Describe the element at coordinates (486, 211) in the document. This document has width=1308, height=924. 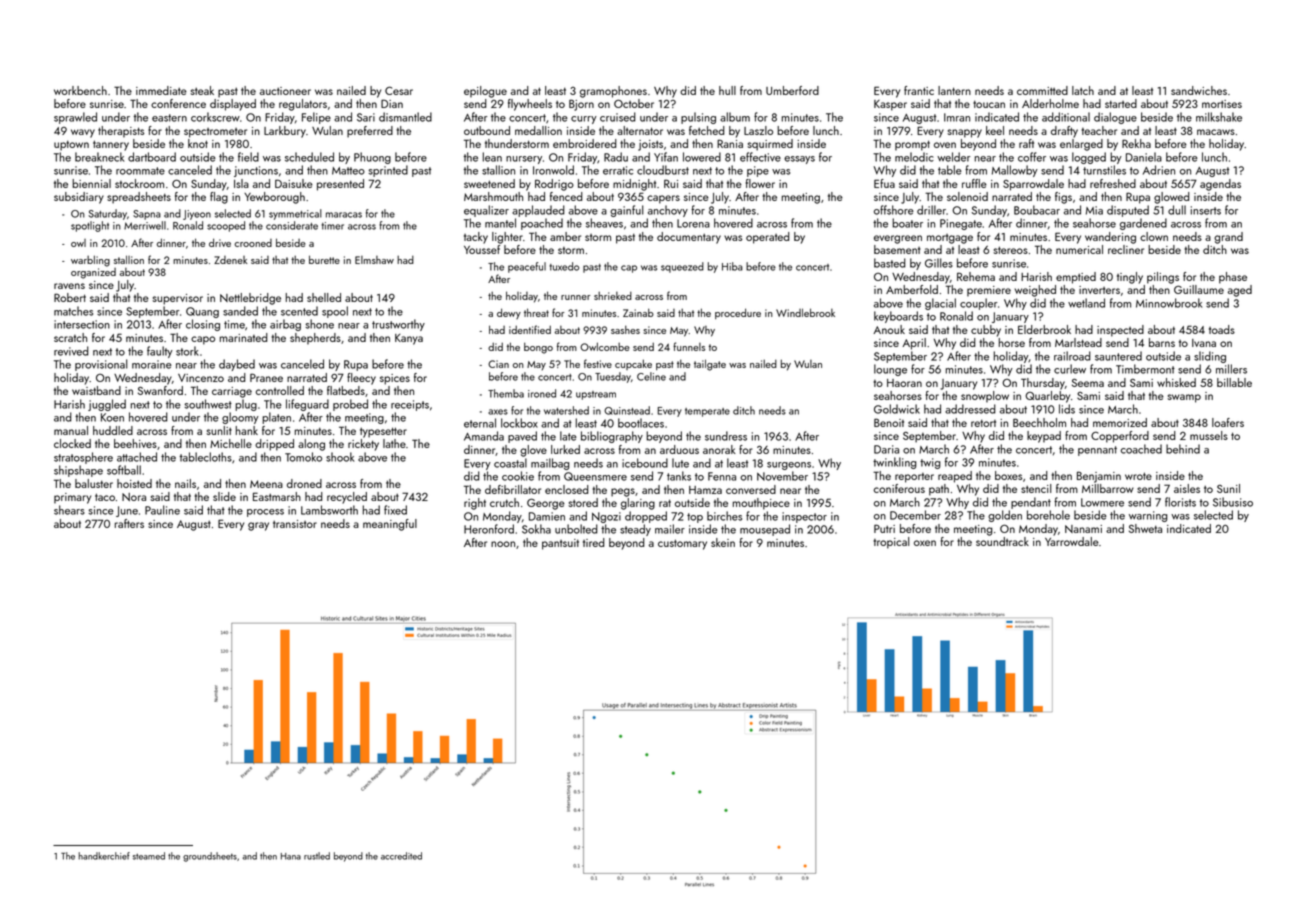
I see `equalizer` at that location.
